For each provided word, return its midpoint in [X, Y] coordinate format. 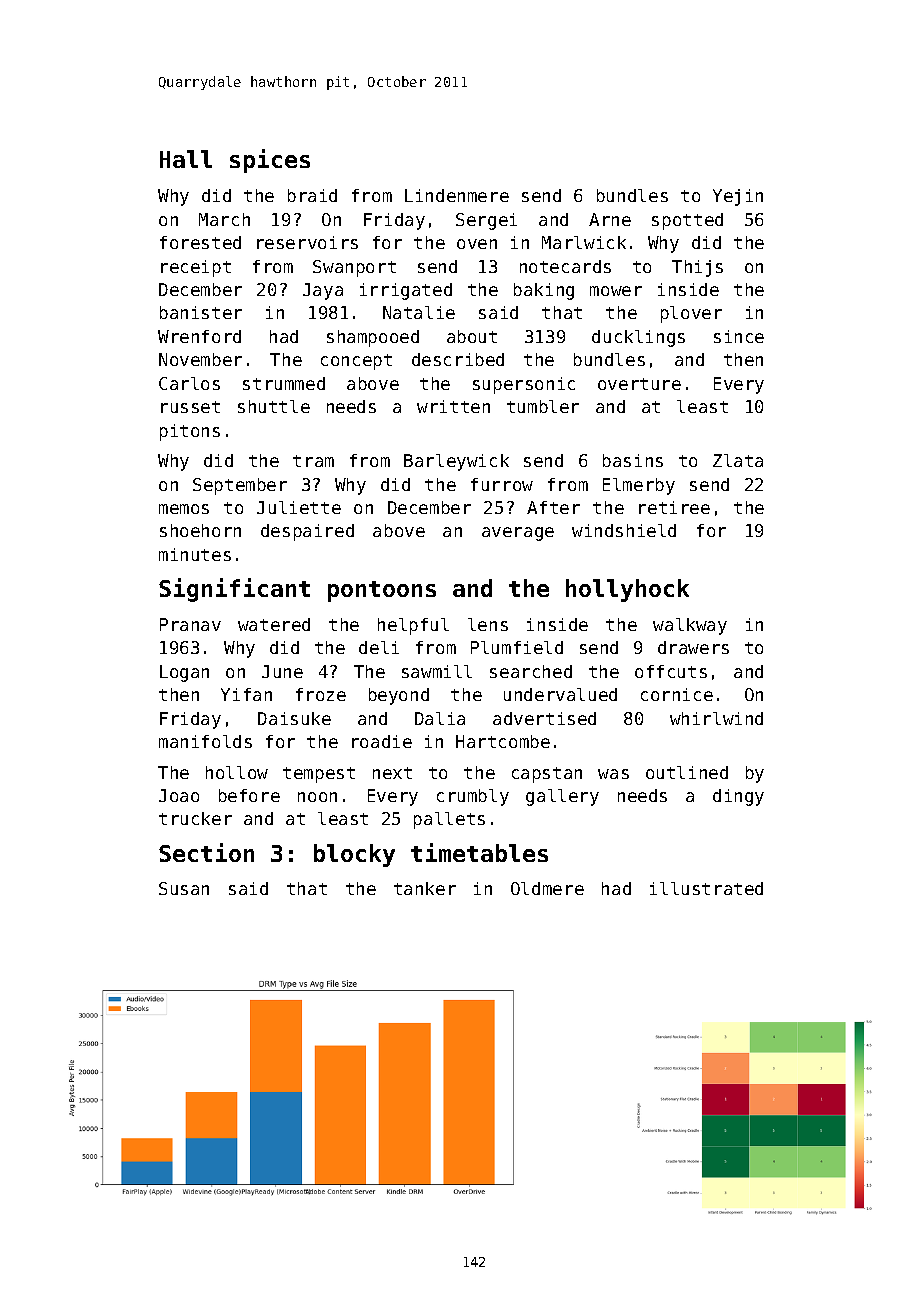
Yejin [738, 197]
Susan [184, 888]
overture [639, 384]
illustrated [706, 888]
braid [312, 195]
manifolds [205, 741]
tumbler [543, 406]
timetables [479, 852]
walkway [690, 626]
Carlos [189, 383]
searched [531, 671]
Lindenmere [457, 195]
